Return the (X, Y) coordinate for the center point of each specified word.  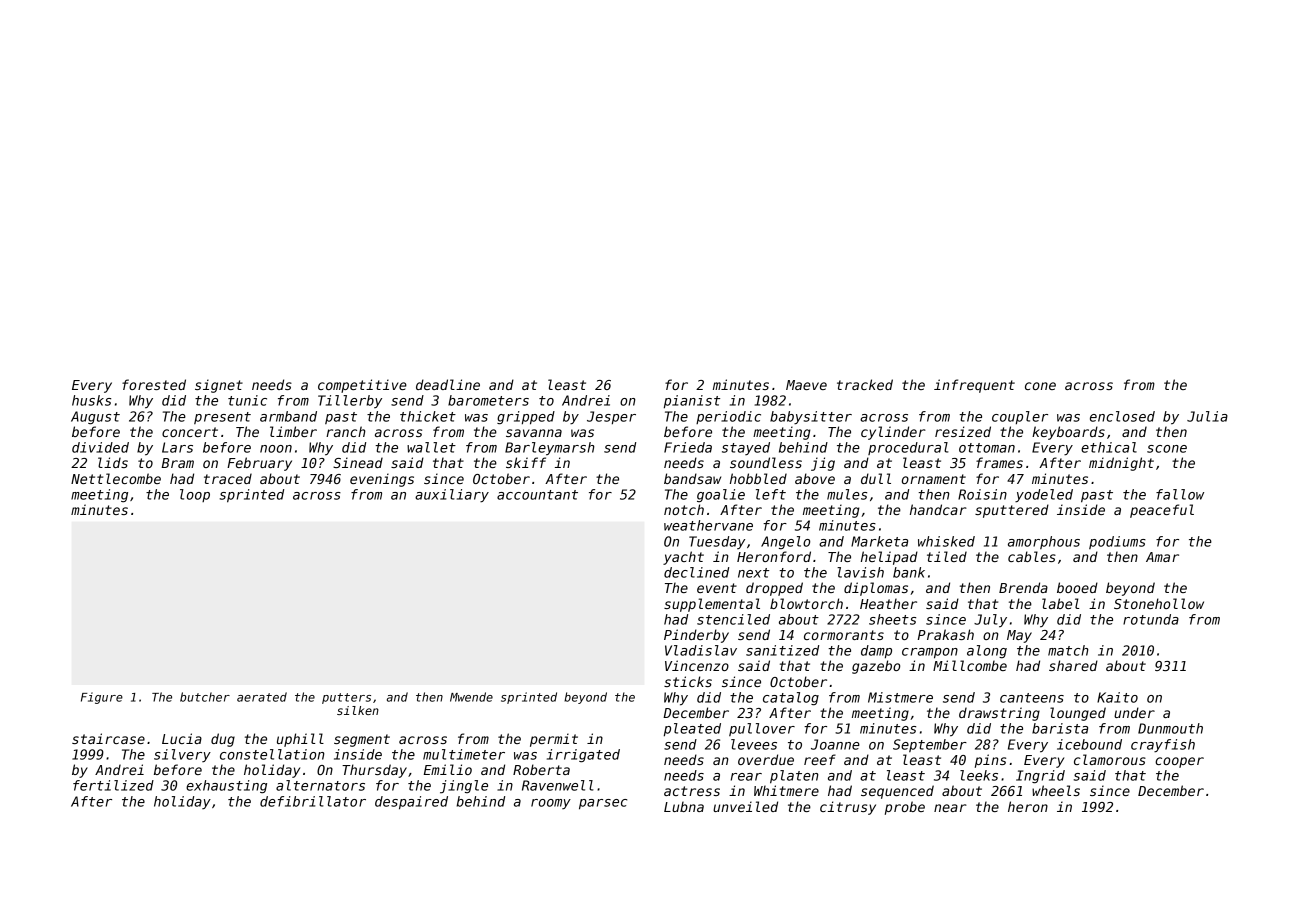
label (1060, 603)
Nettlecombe (116, 478)
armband (288, 416)
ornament (934, 479)
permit (554, 740)
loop (195, 495)
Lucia (182, 738)
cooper (1179, 762)
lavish (860, 572)
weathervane (708, 525)
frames (999, 462)
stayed (746, 448)
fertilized (113, 785)
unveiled (745, 806)
